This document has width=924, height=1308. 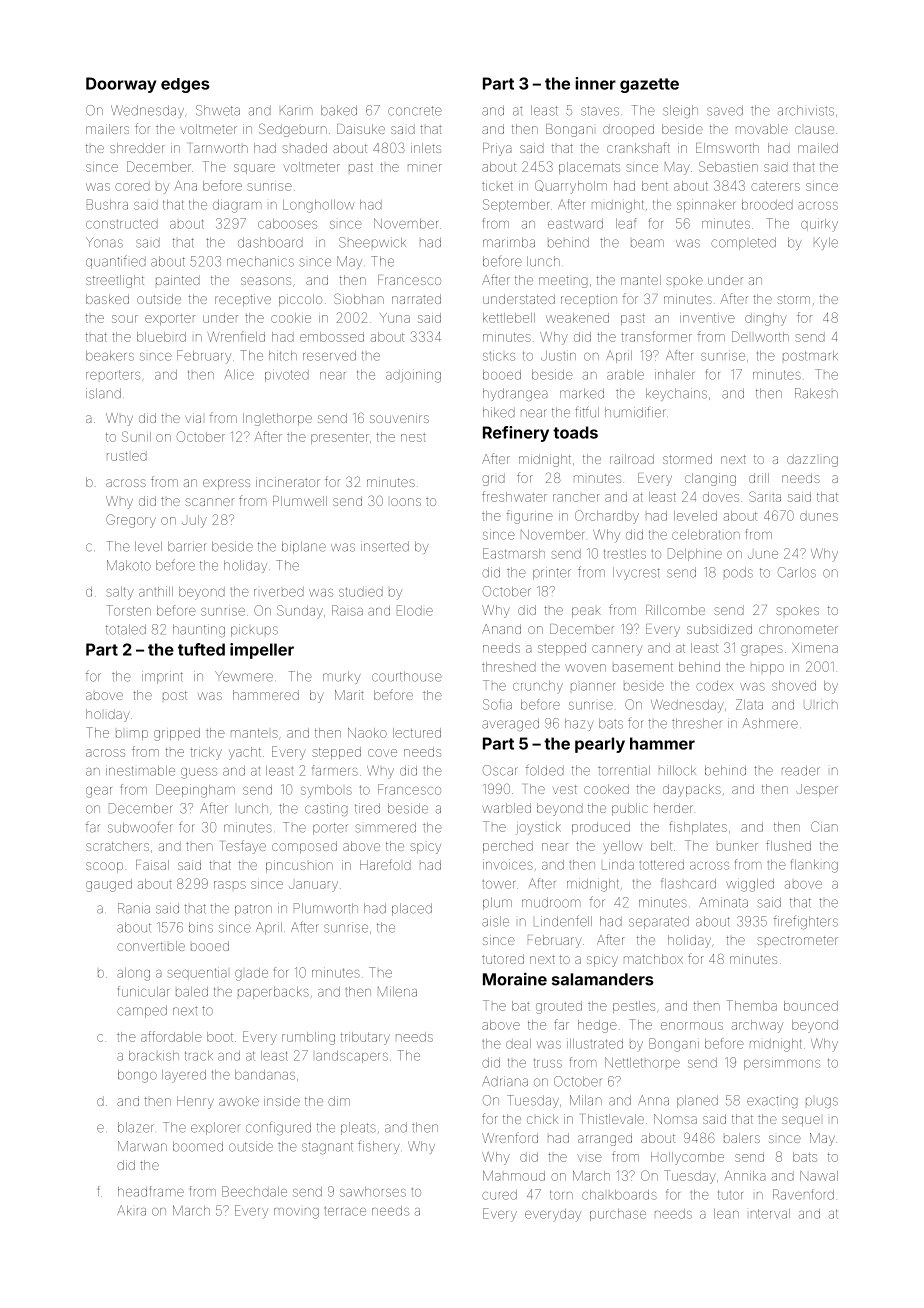 What do you see at coordinates (417, 733) in the document?
I see `lectured` at bounding box center [417, 733].
